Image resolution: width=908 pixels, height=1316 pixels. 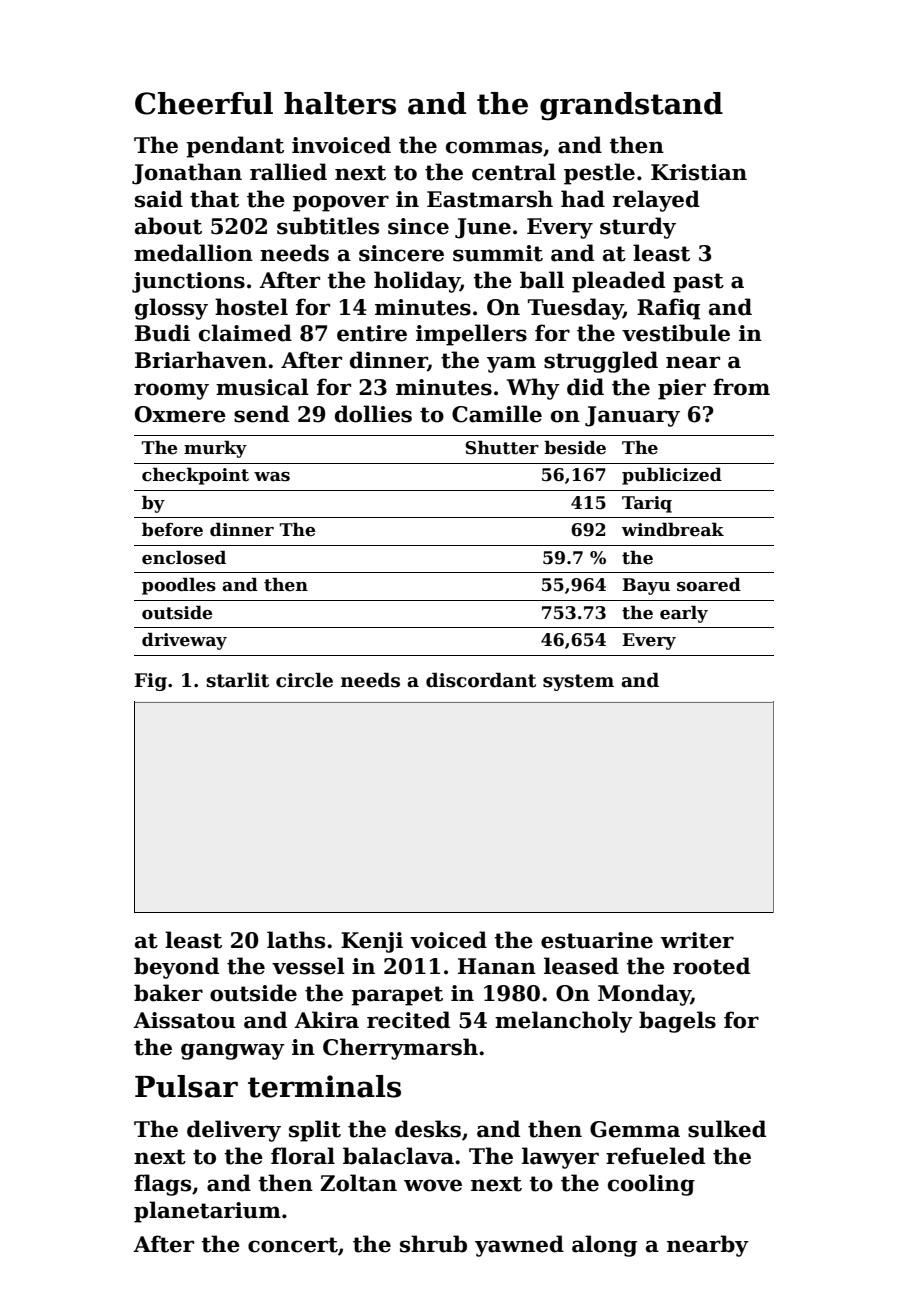 I want to click on Zoltan, so click(x=358, y=1183).
